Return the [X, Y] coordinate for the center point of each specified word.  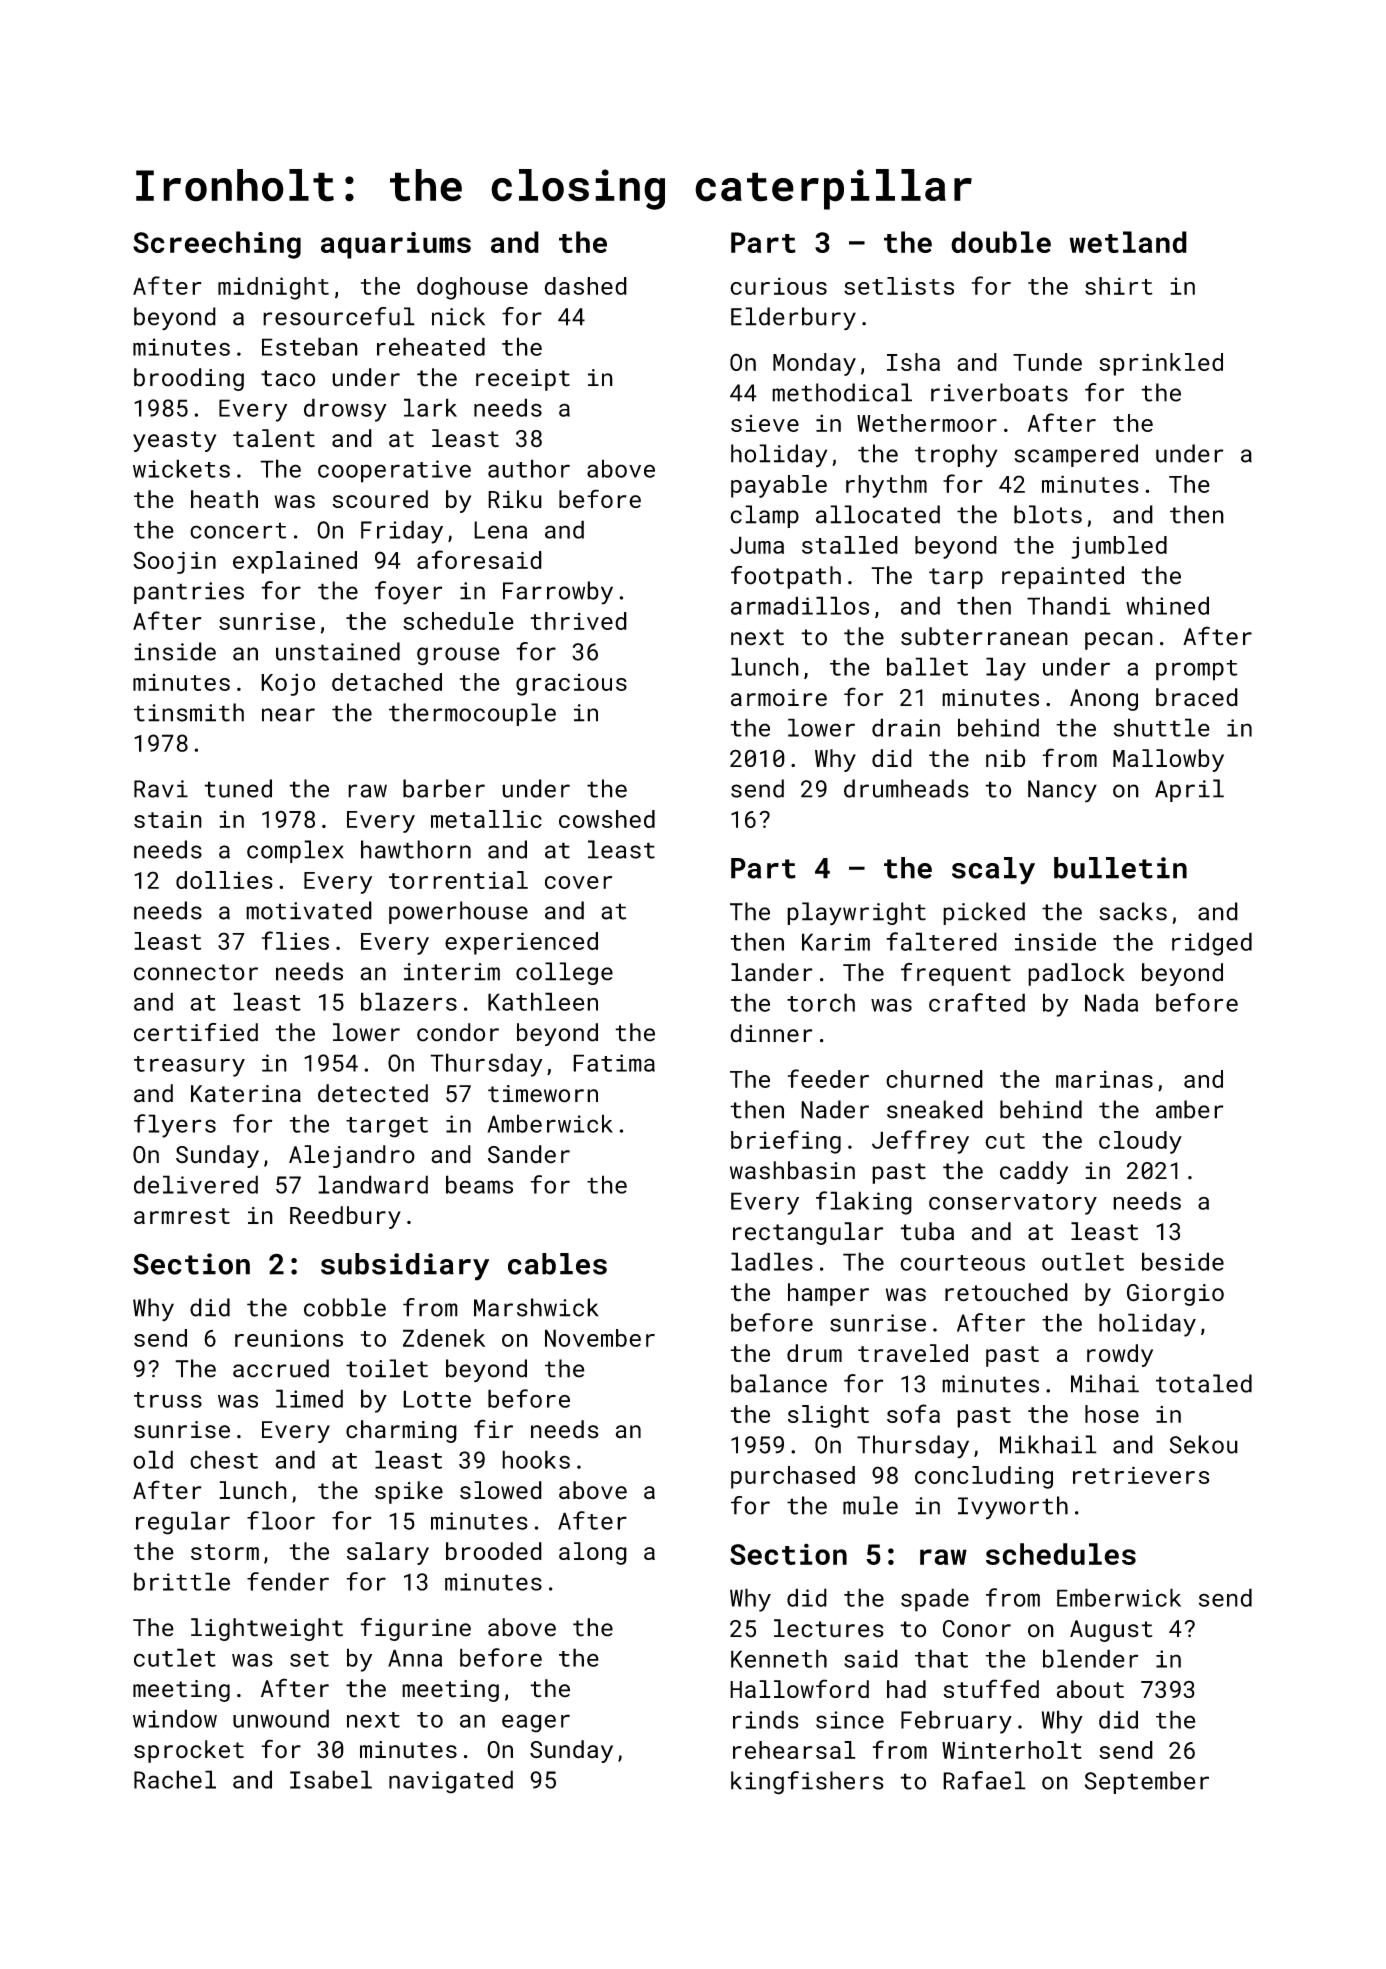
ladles [772, 1261]
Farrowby [558, 593]
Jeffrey [920, 1142]
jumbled [1119, 547]
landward [373, 1184]
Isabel [331, 1779]
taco [288, 378]
